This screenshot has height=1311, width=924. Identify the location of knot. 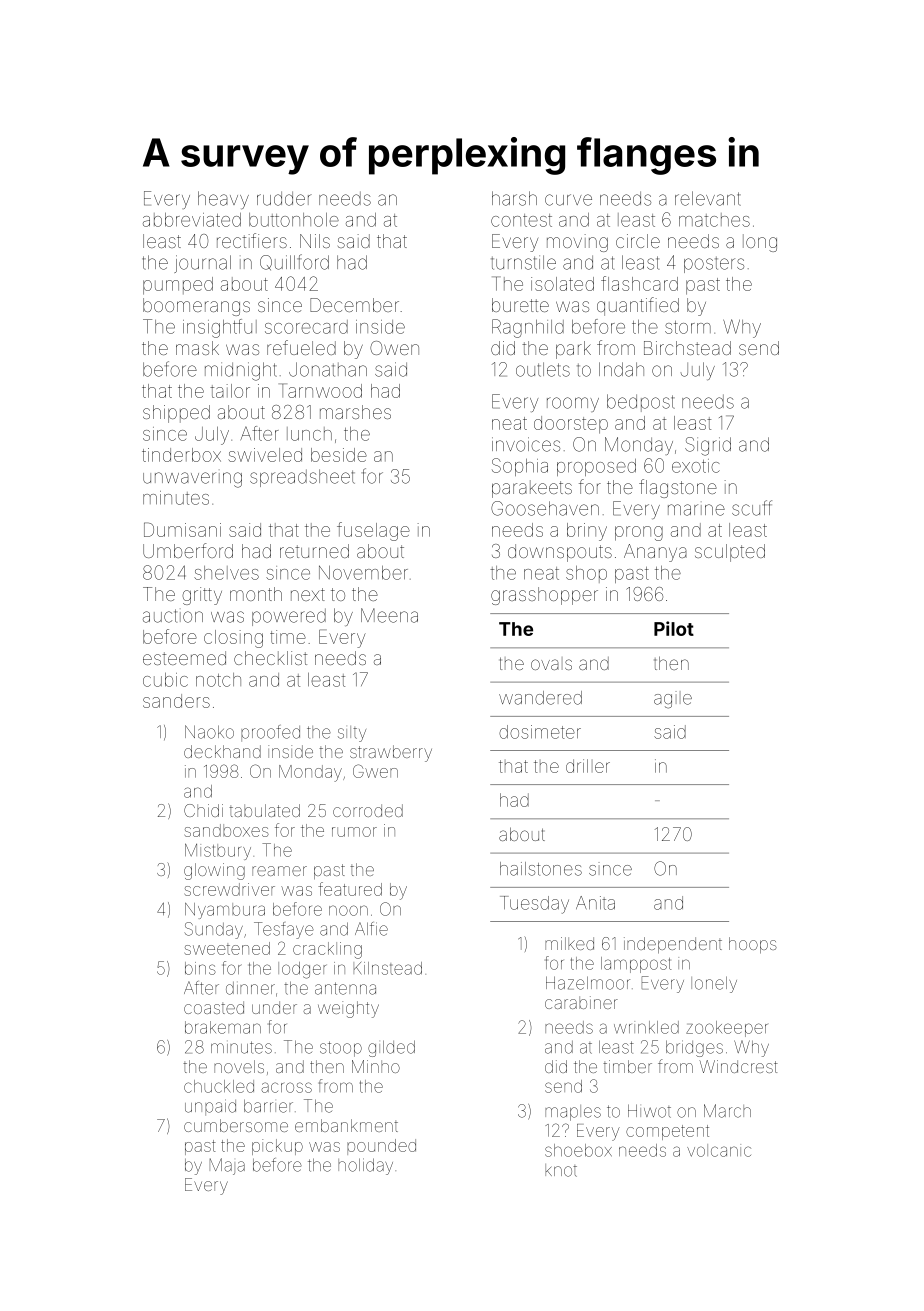
(561, 1170).
